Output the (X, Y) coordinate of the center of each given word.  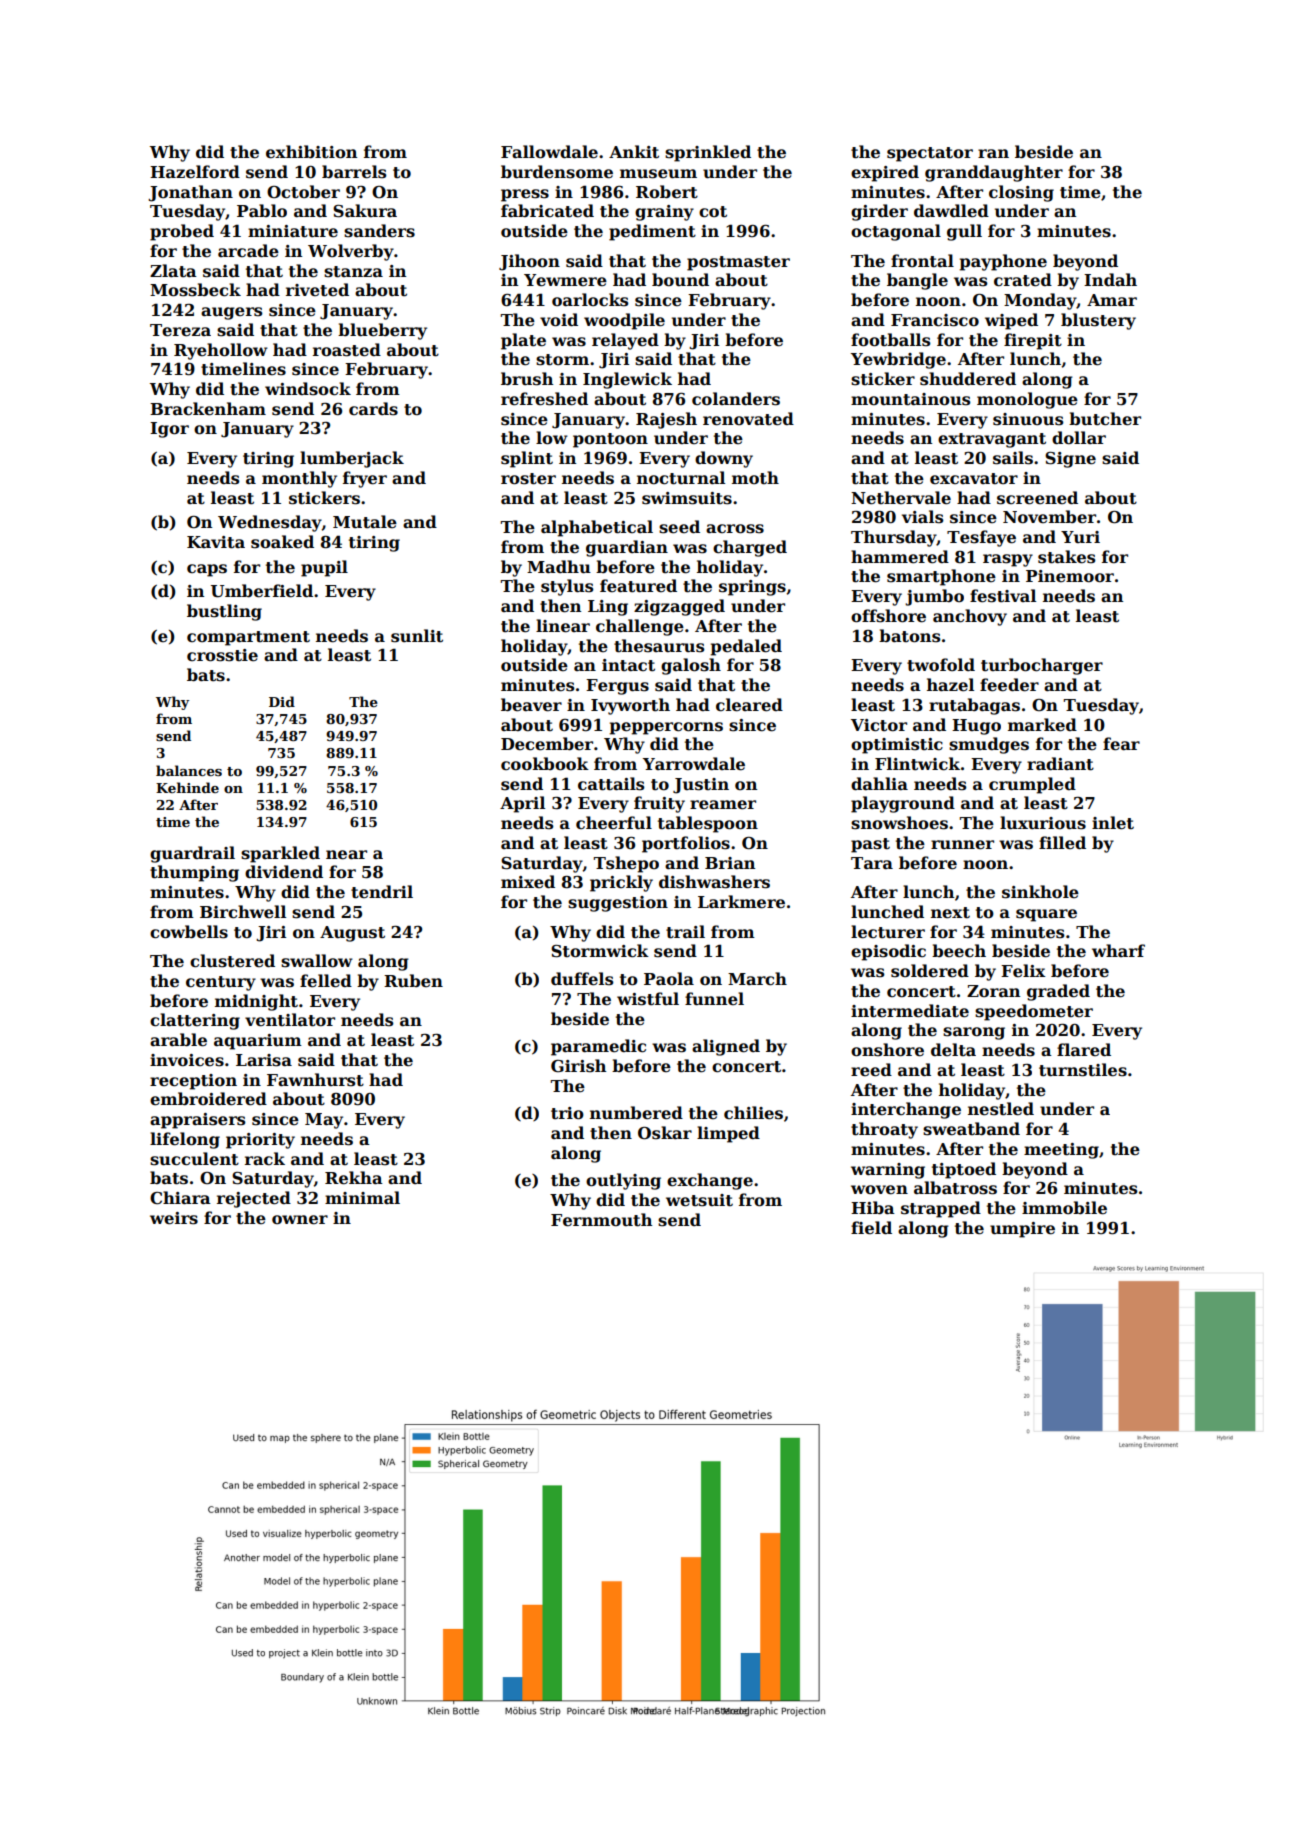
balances (189, 770)
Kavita (216, 542)
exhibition (311, 152)
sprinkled (708, 153)
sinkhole (1040, 892)
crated (1023, 280)
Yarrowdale (694, 764)
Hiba (873, 1207)
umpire (1022, 1230)
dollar (1079, 438)
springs (752, 588)
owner (300, 1220)
